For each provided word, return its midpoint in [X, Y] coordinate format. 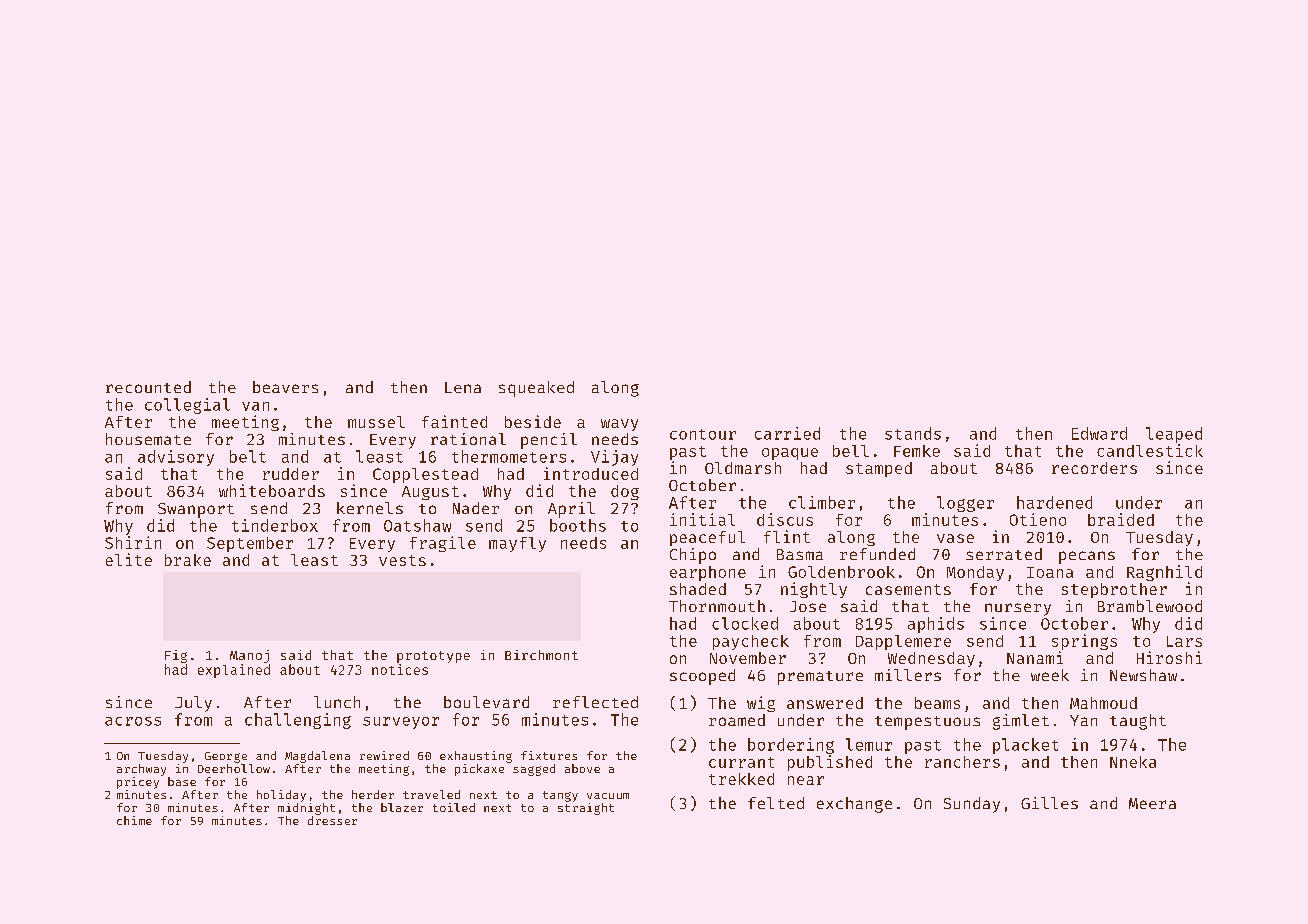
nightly [814, 590]
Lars [1184, 641]
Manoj [249, 656]
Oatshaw [417, 525]
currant [741, 762]
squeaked [536, 389]
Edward [1099, 433]
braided [1121, 519]
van [255, 406]
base [182, 781]
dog [625, 492]
